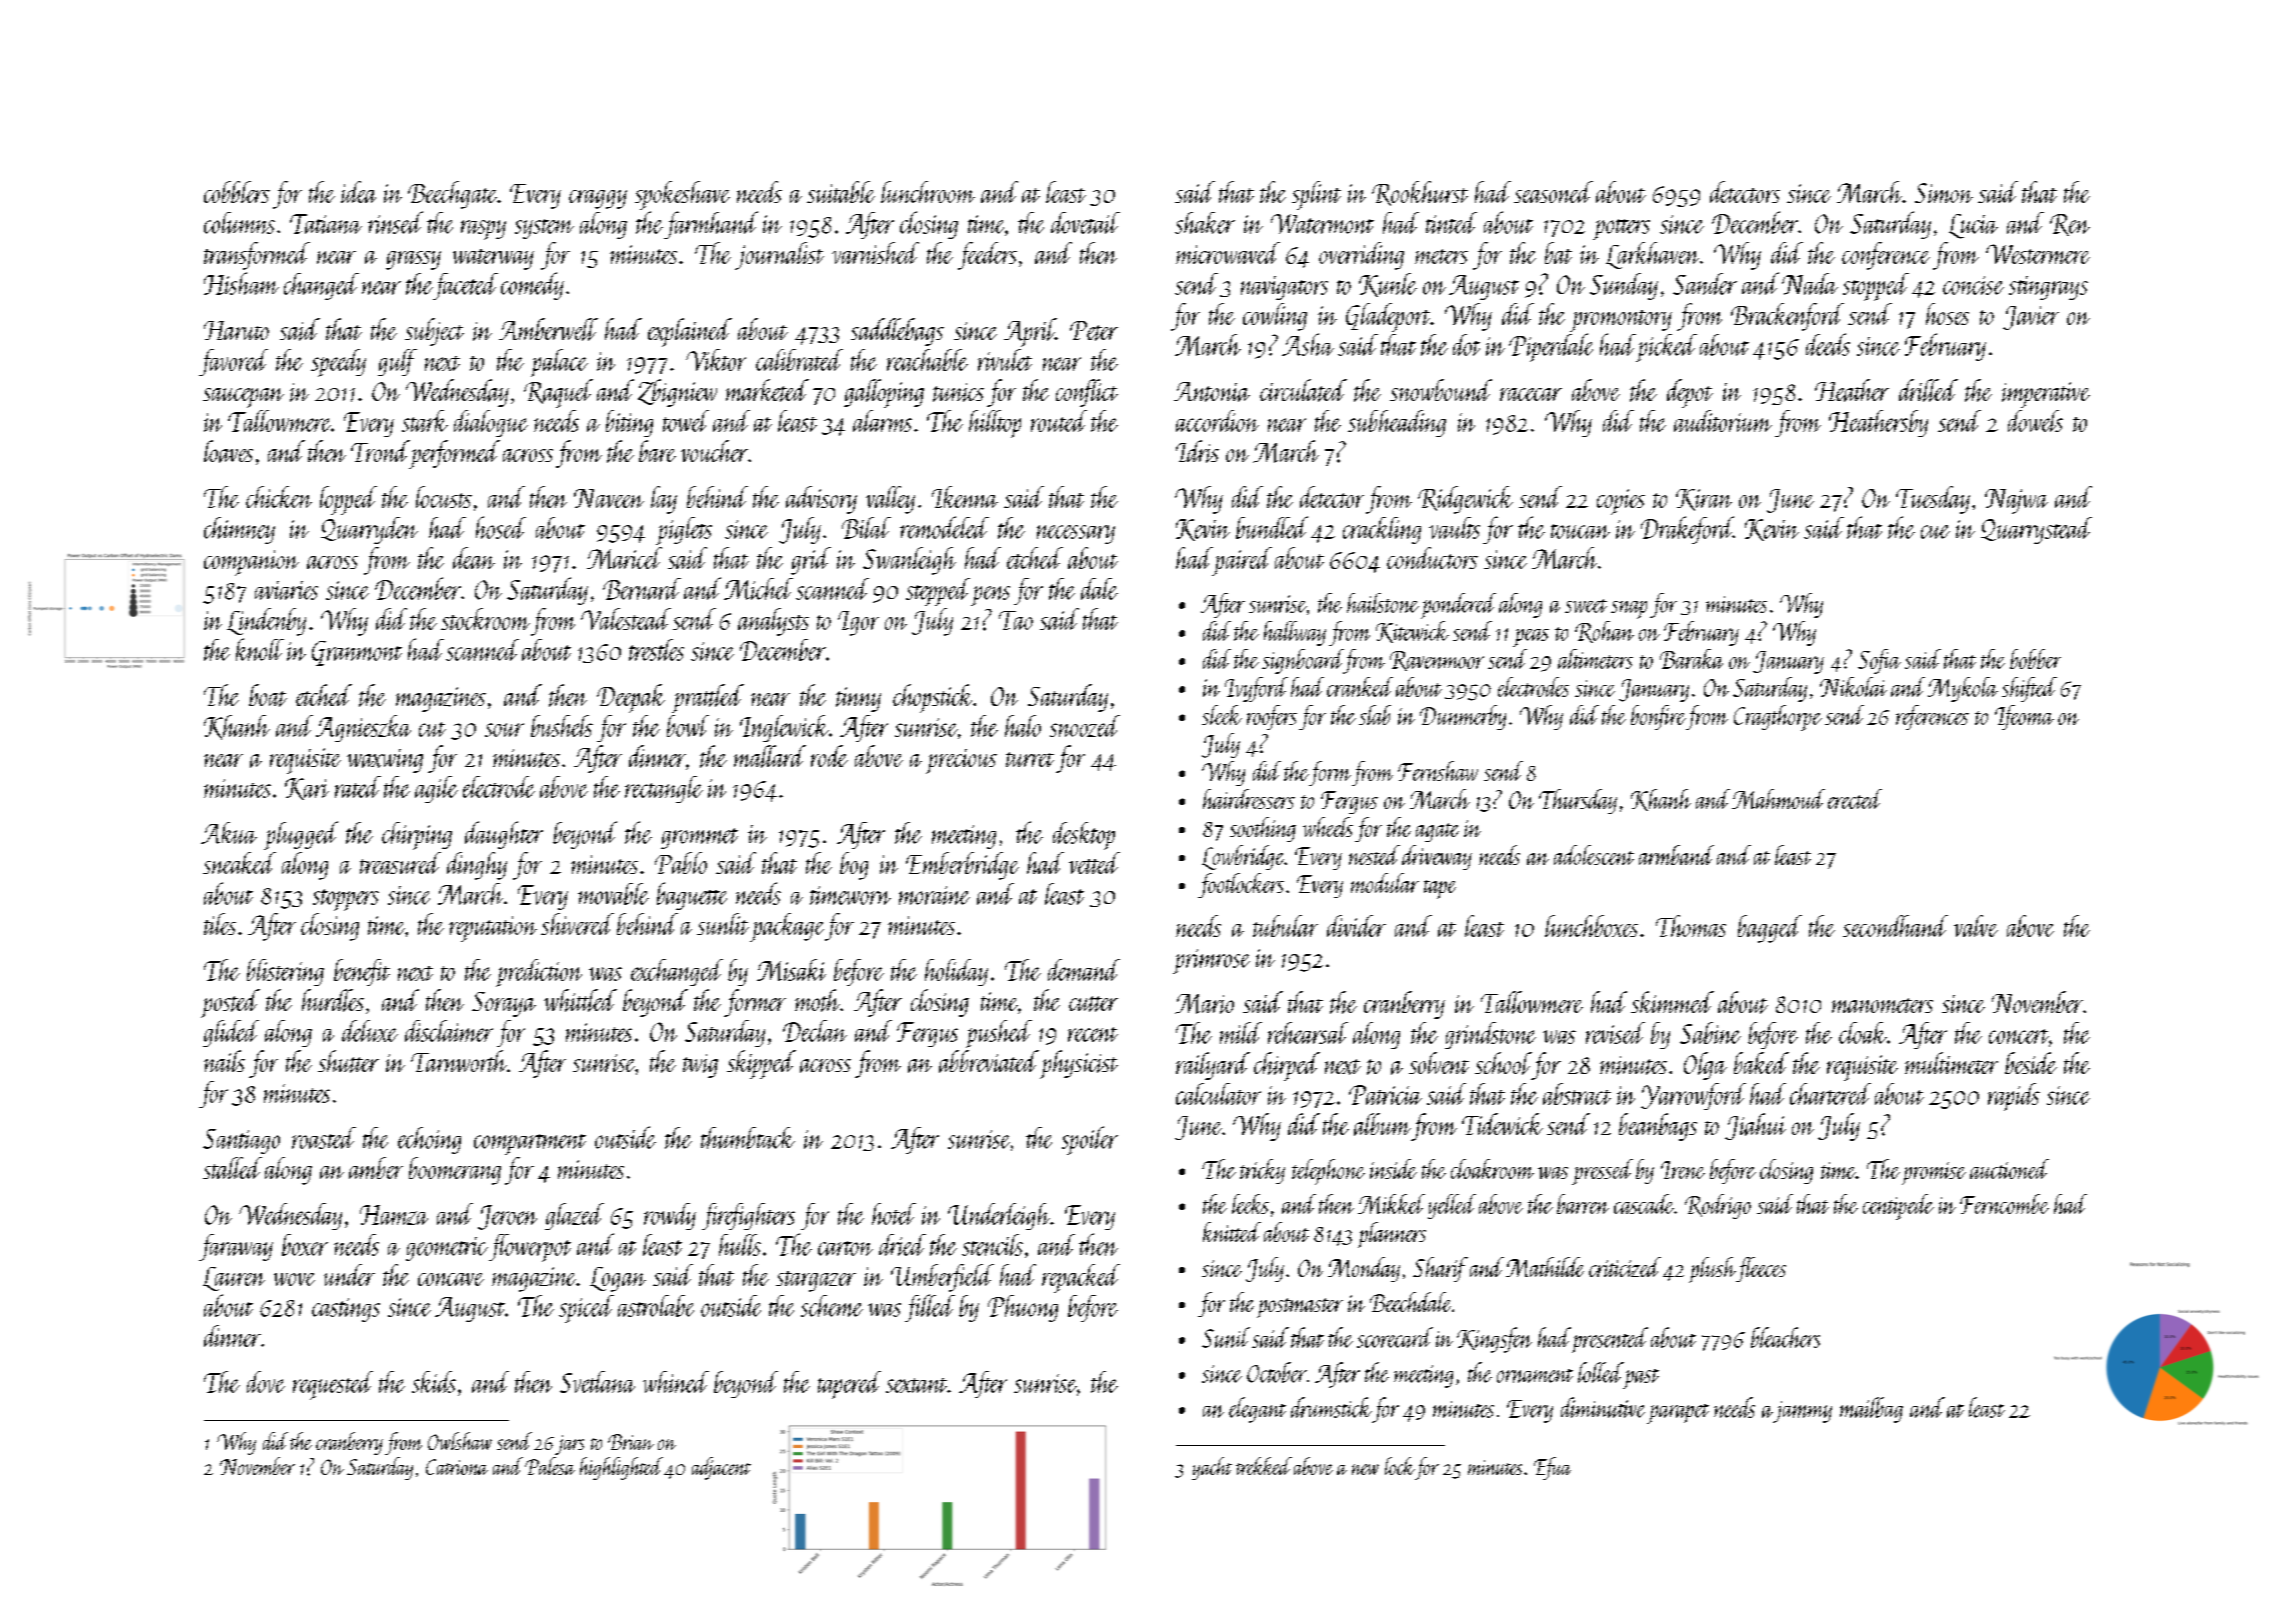 The width and height of the page is (2292, 1620). I want to click on palace, so click(559, 363).
